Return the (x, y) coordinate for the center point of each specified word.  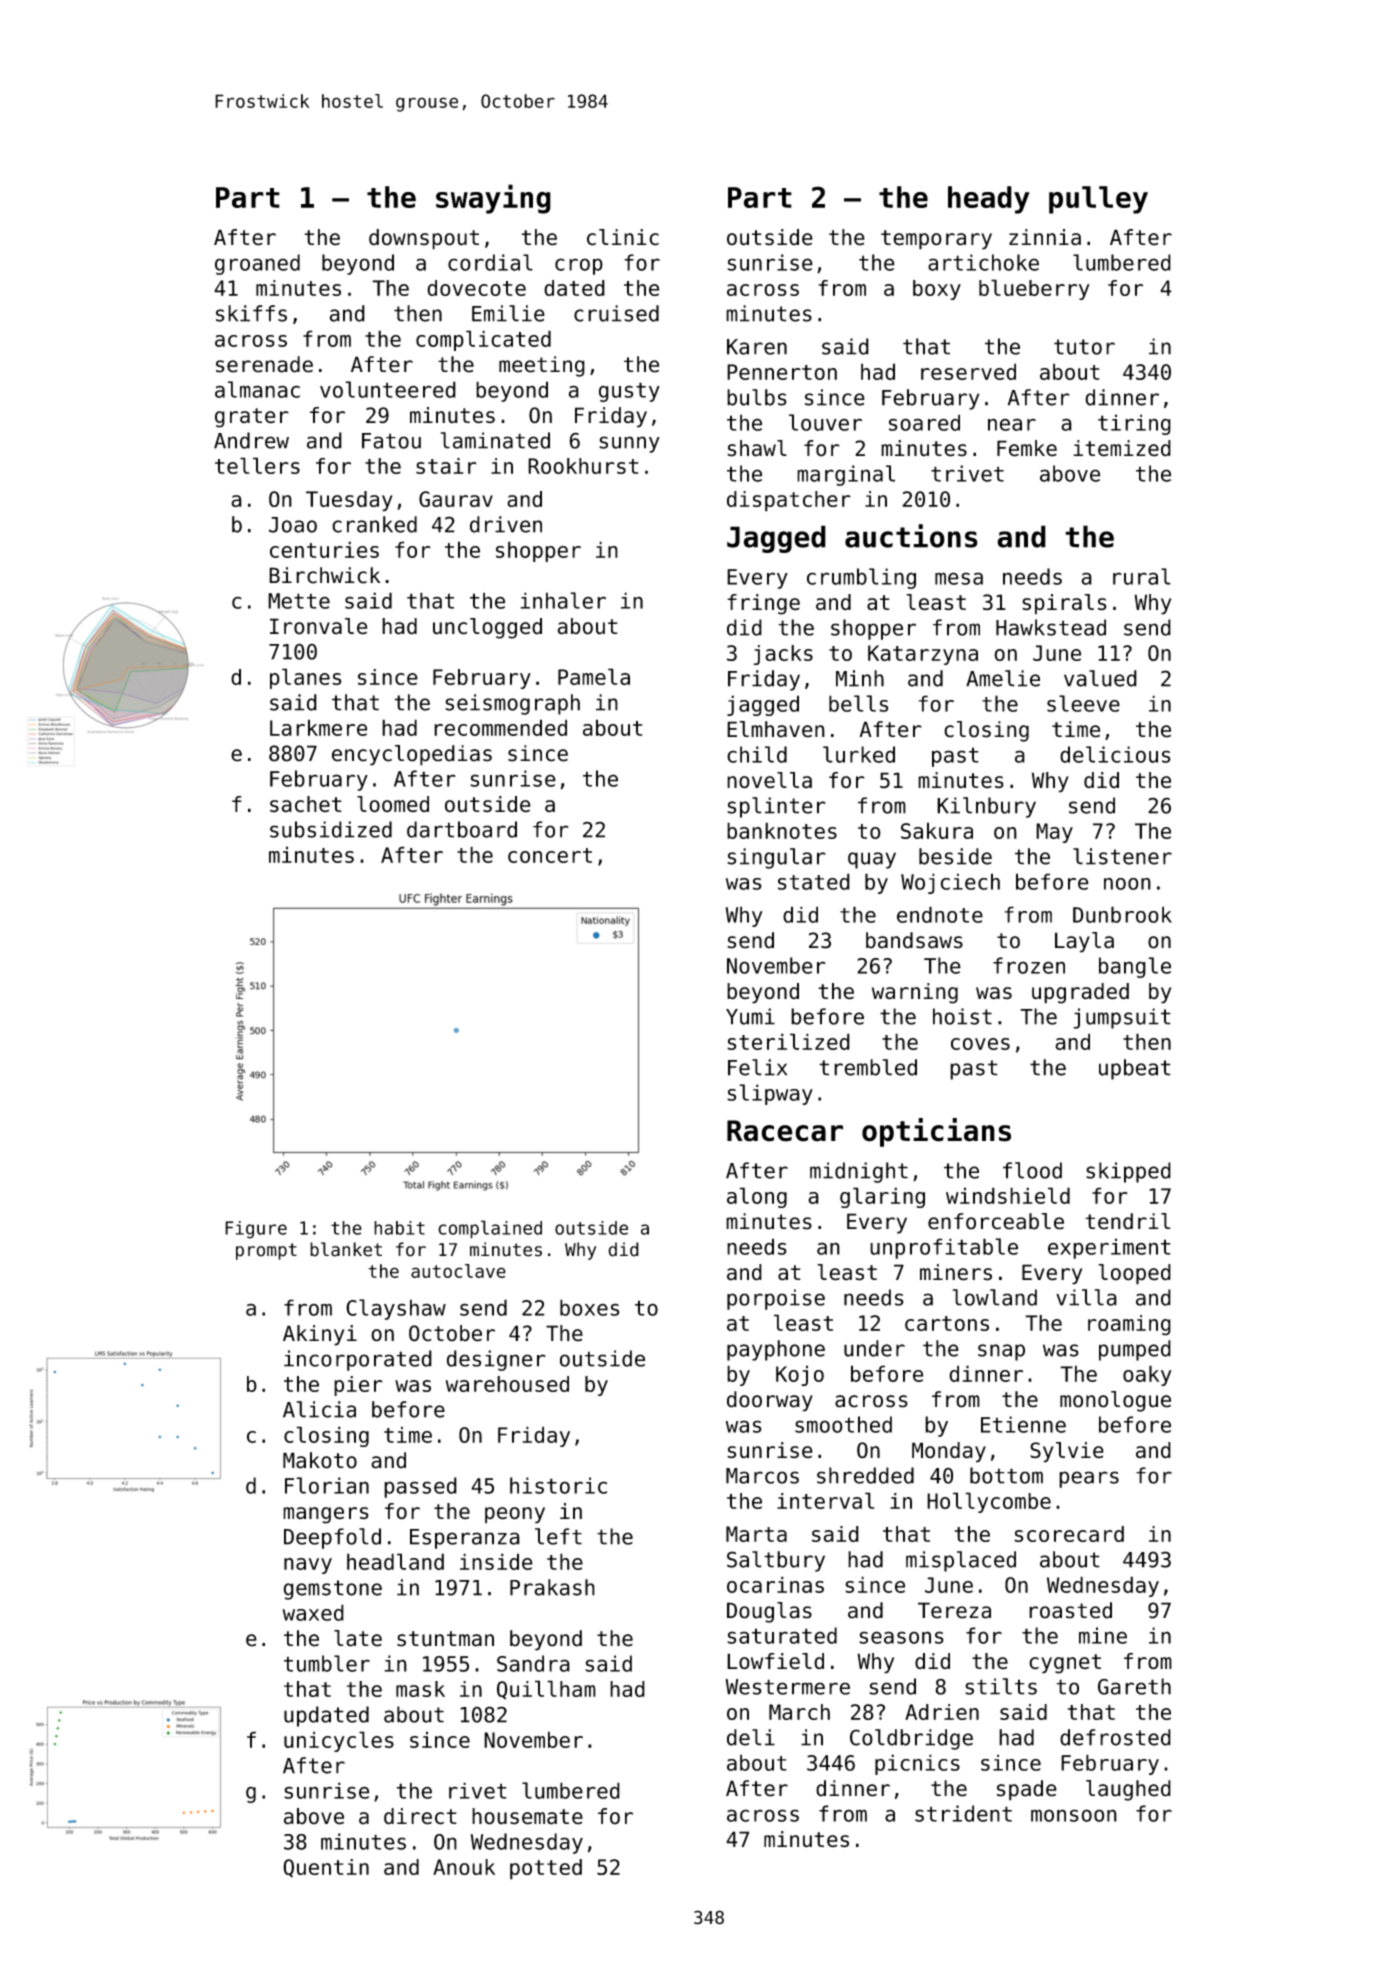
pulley (1098, 200)
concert (550, 855)
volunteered (388, 389)
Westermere (787, 1687)
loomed (393, 804)
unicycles (339, 1741)
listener (1122, 856)
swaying (493, 199)
